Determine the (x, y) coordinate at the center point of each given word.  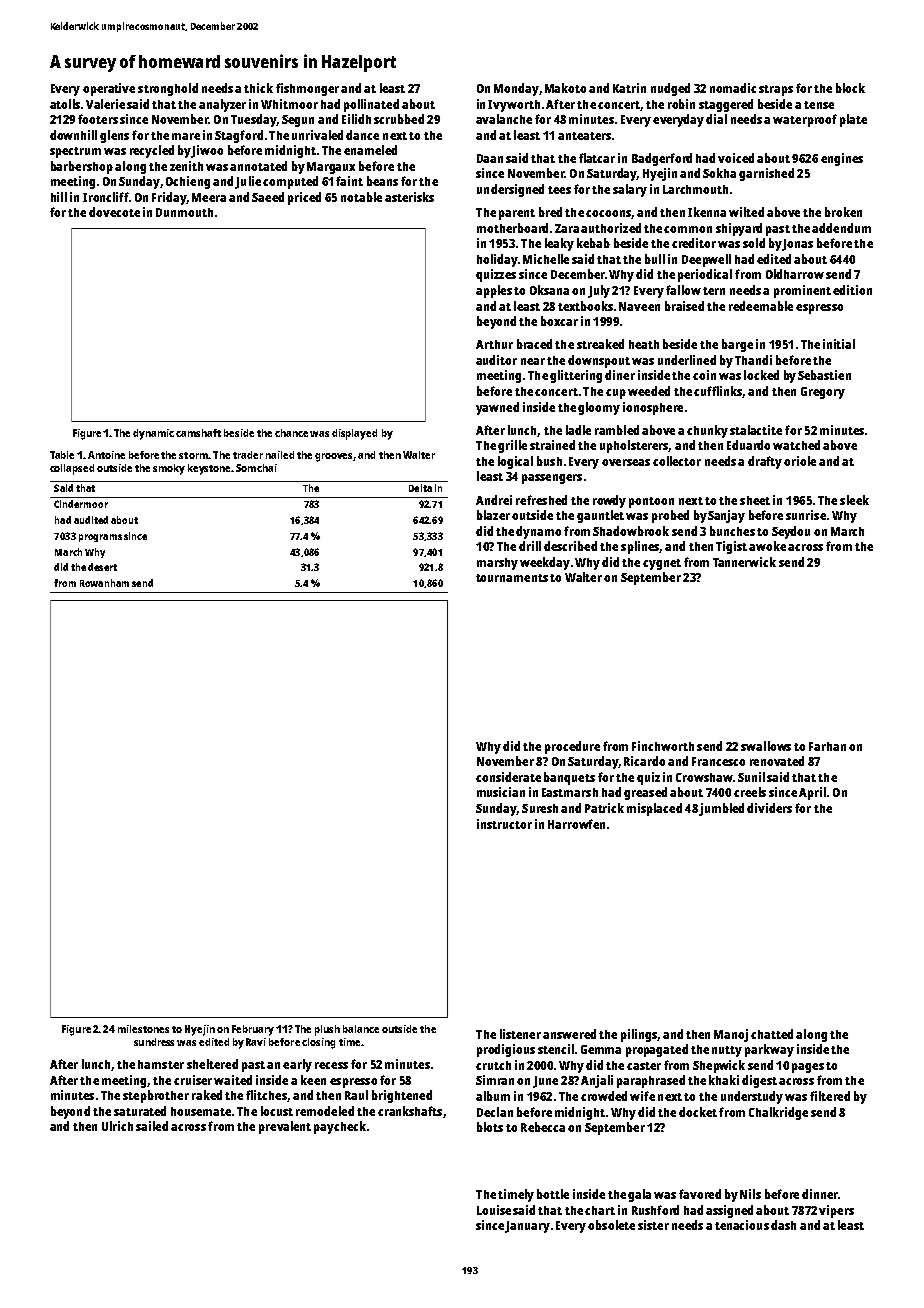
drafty (765, 462)
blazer (493, 515)
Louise (494, 1210)
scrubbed (399, 119)
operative (109, 89)
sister (653, 1225)
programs (100, 538)
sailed (152, 1126)
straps (776, 90)
